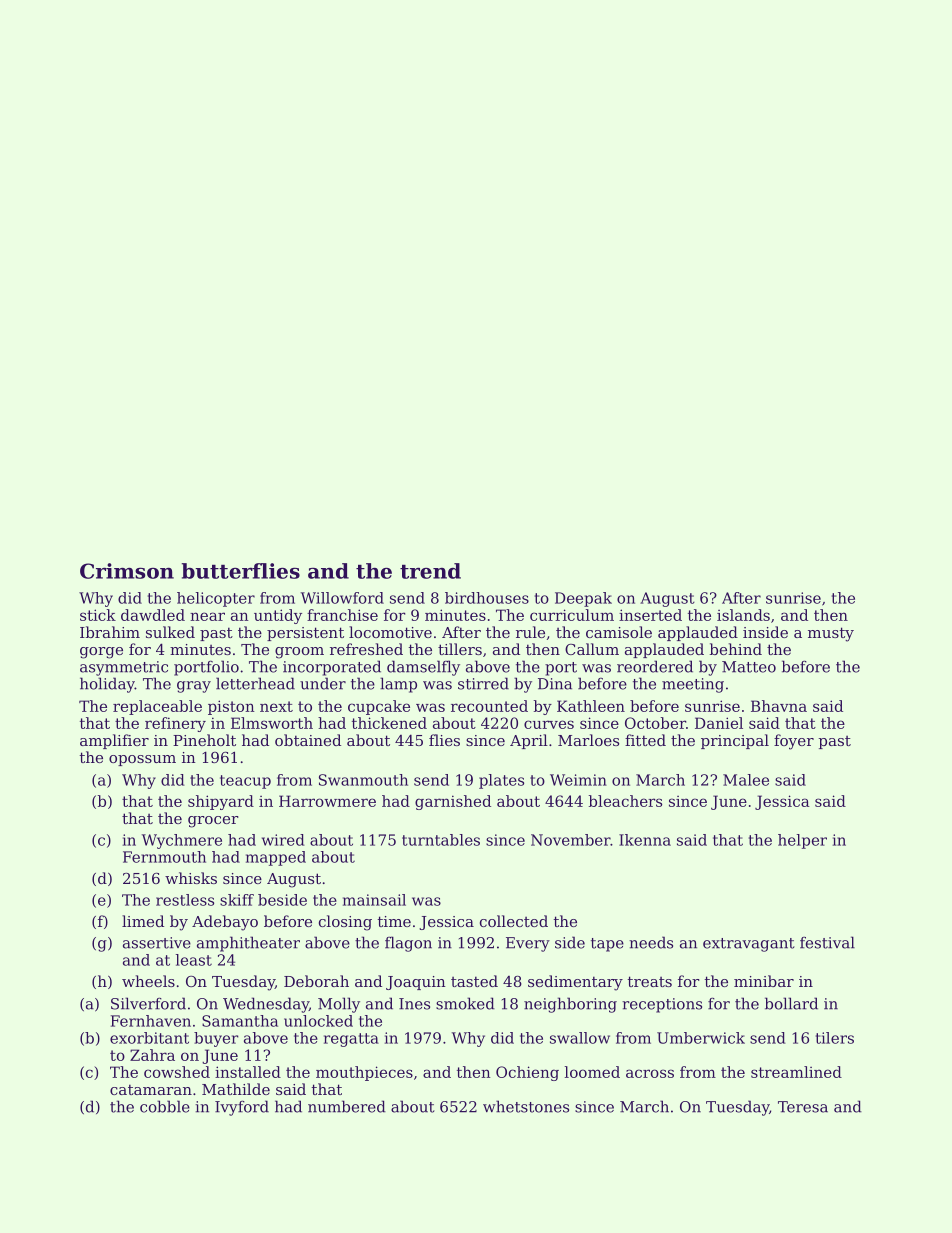  What do you see at coordinates (332, 668) in the image?
I see `incorporated` at bounding box center [332, 668].
